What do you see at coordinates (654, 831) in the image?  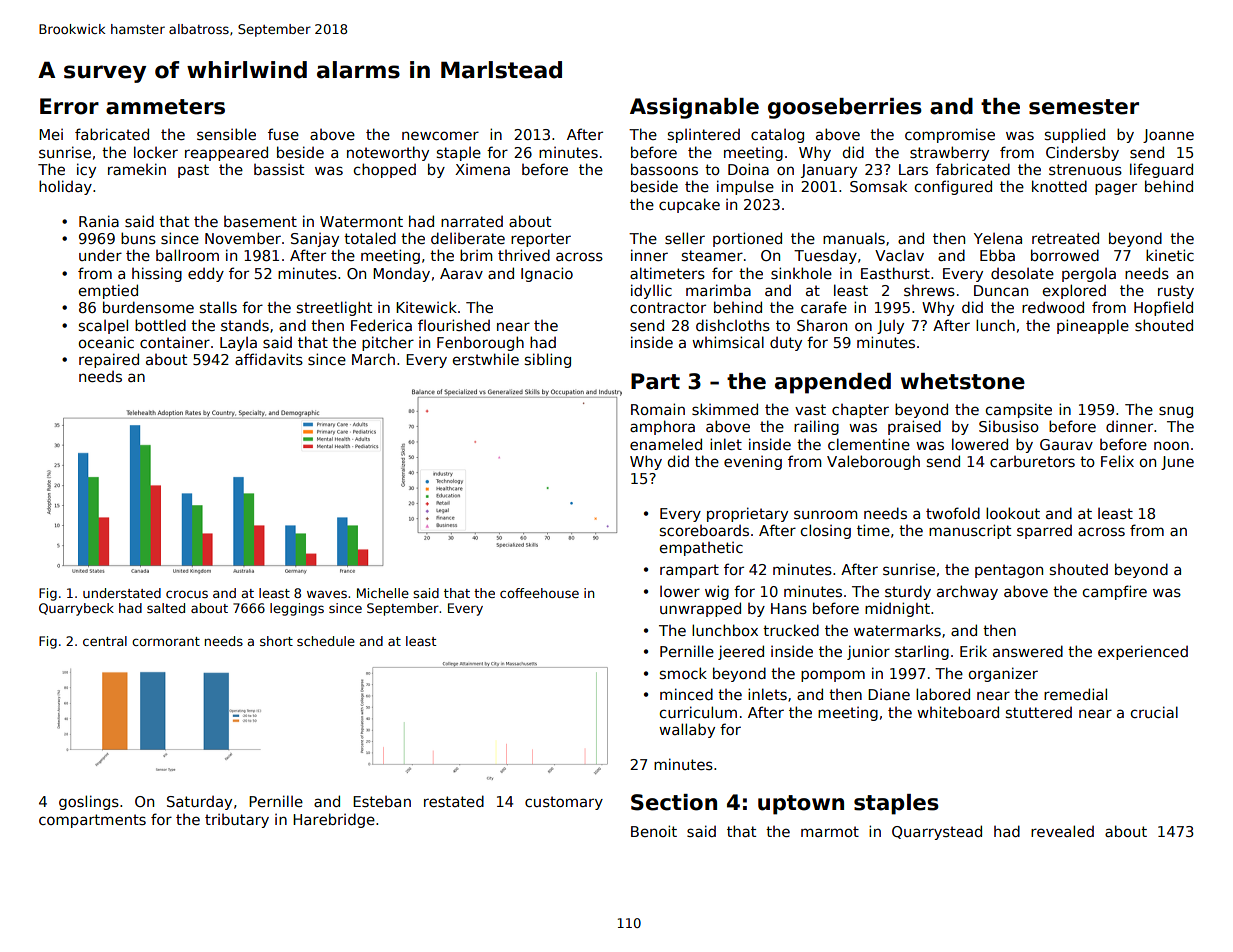 I see `Benoit` at bounding box center [654, 831].
